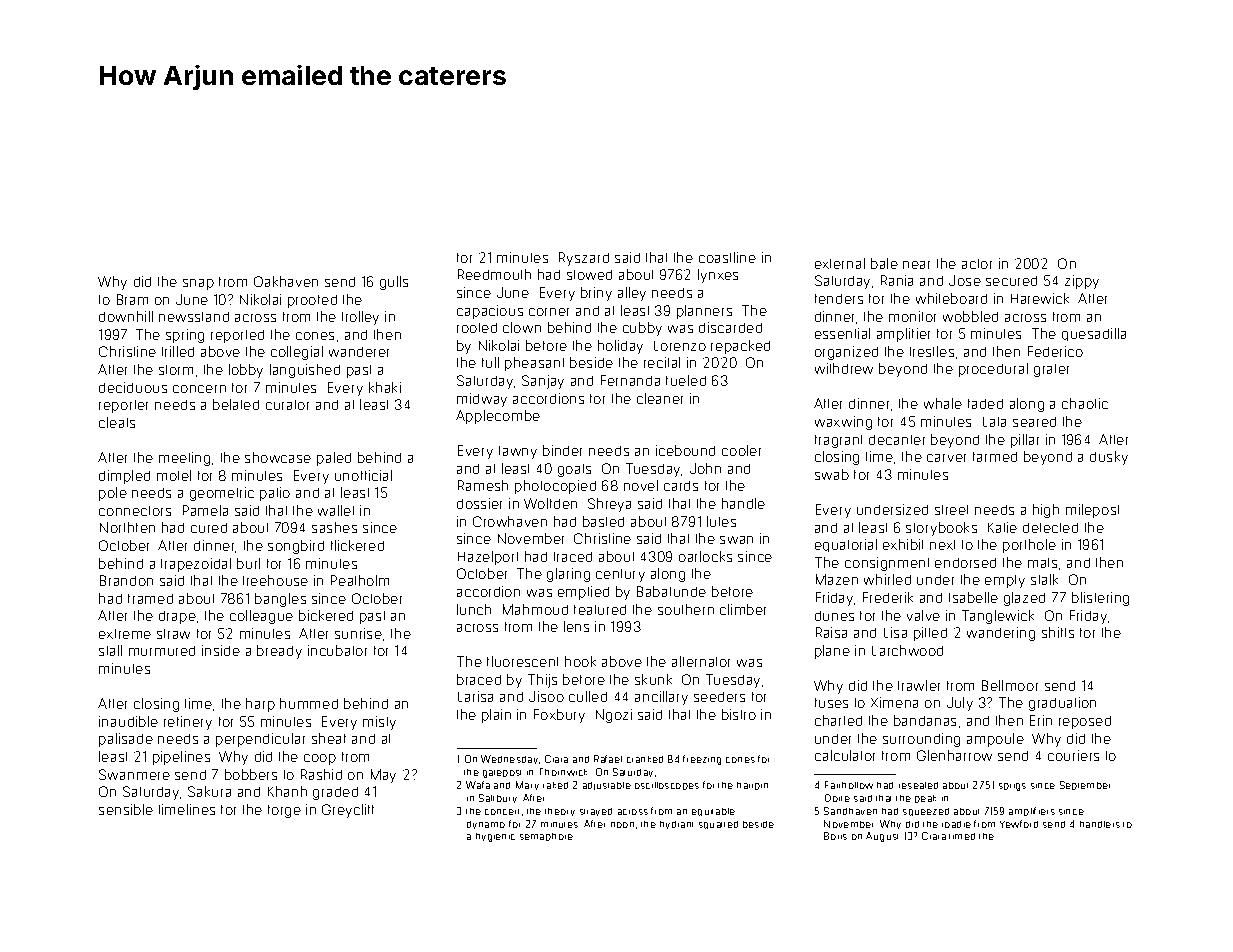  Describe the element at coordinates (246, 371) in the screenshot. I see `lobby` at that location.
